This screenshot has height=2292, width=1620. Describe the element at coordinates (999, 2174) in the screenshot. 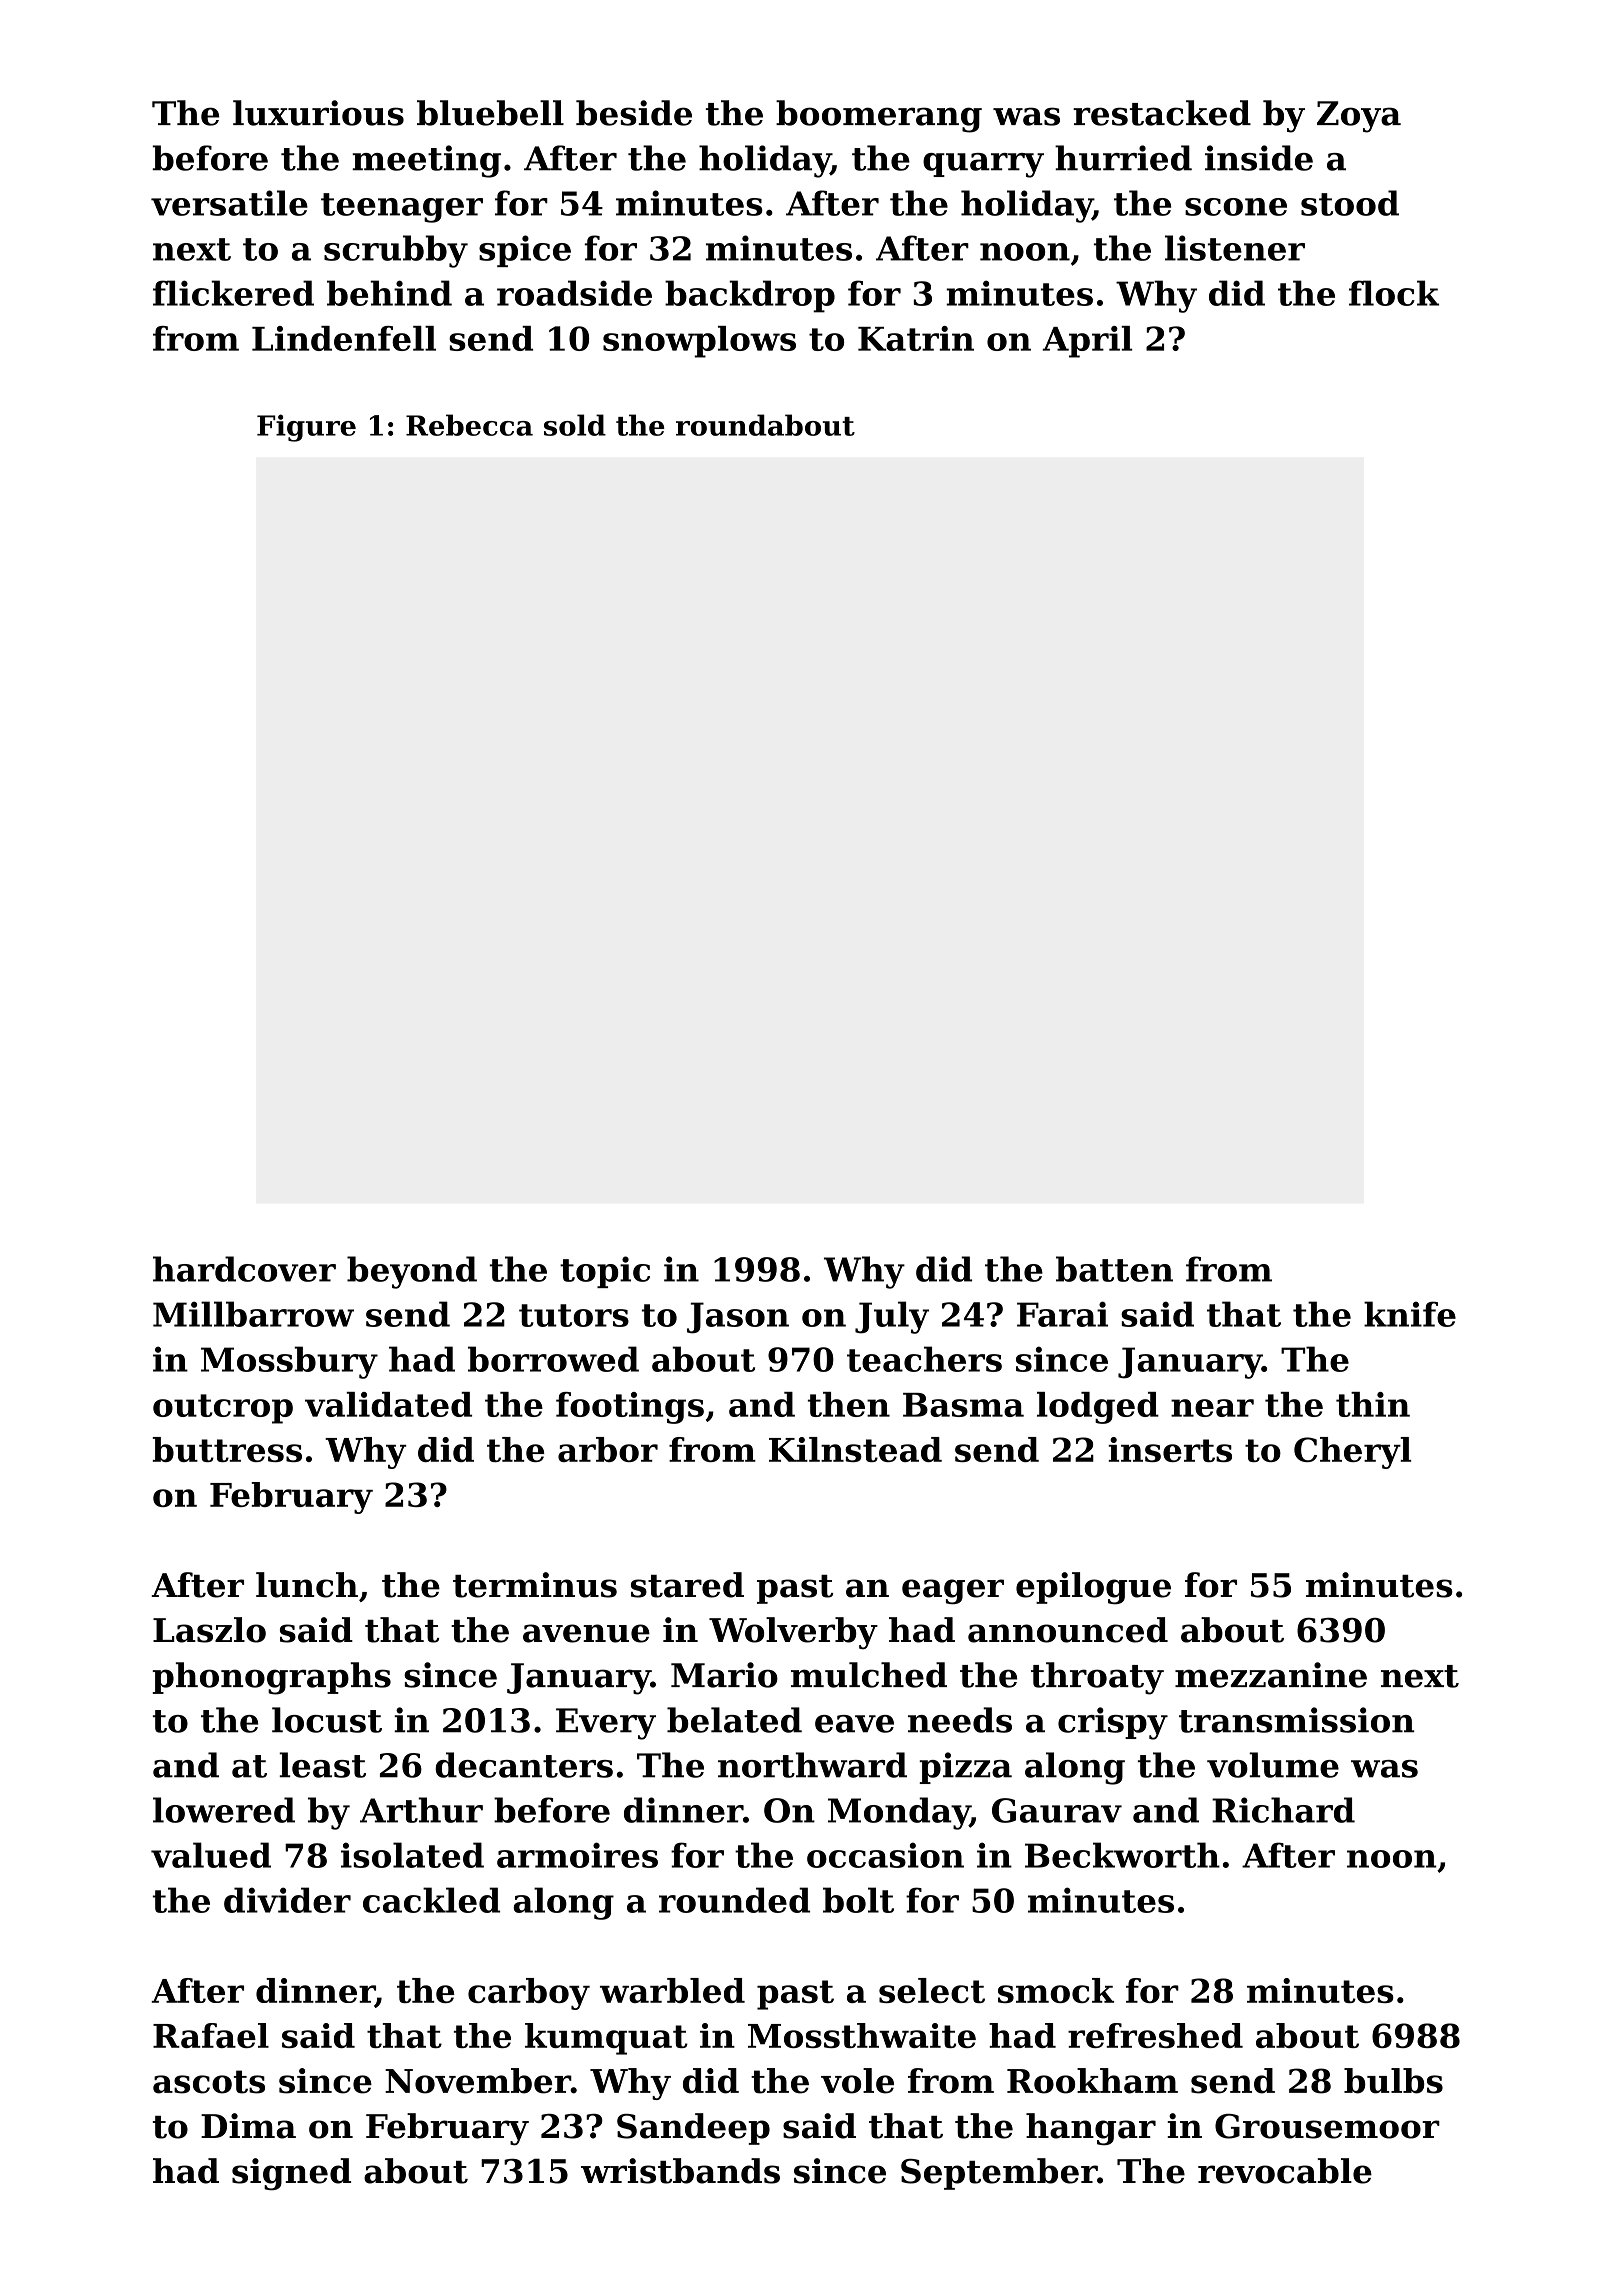

I see `September` at that location.
